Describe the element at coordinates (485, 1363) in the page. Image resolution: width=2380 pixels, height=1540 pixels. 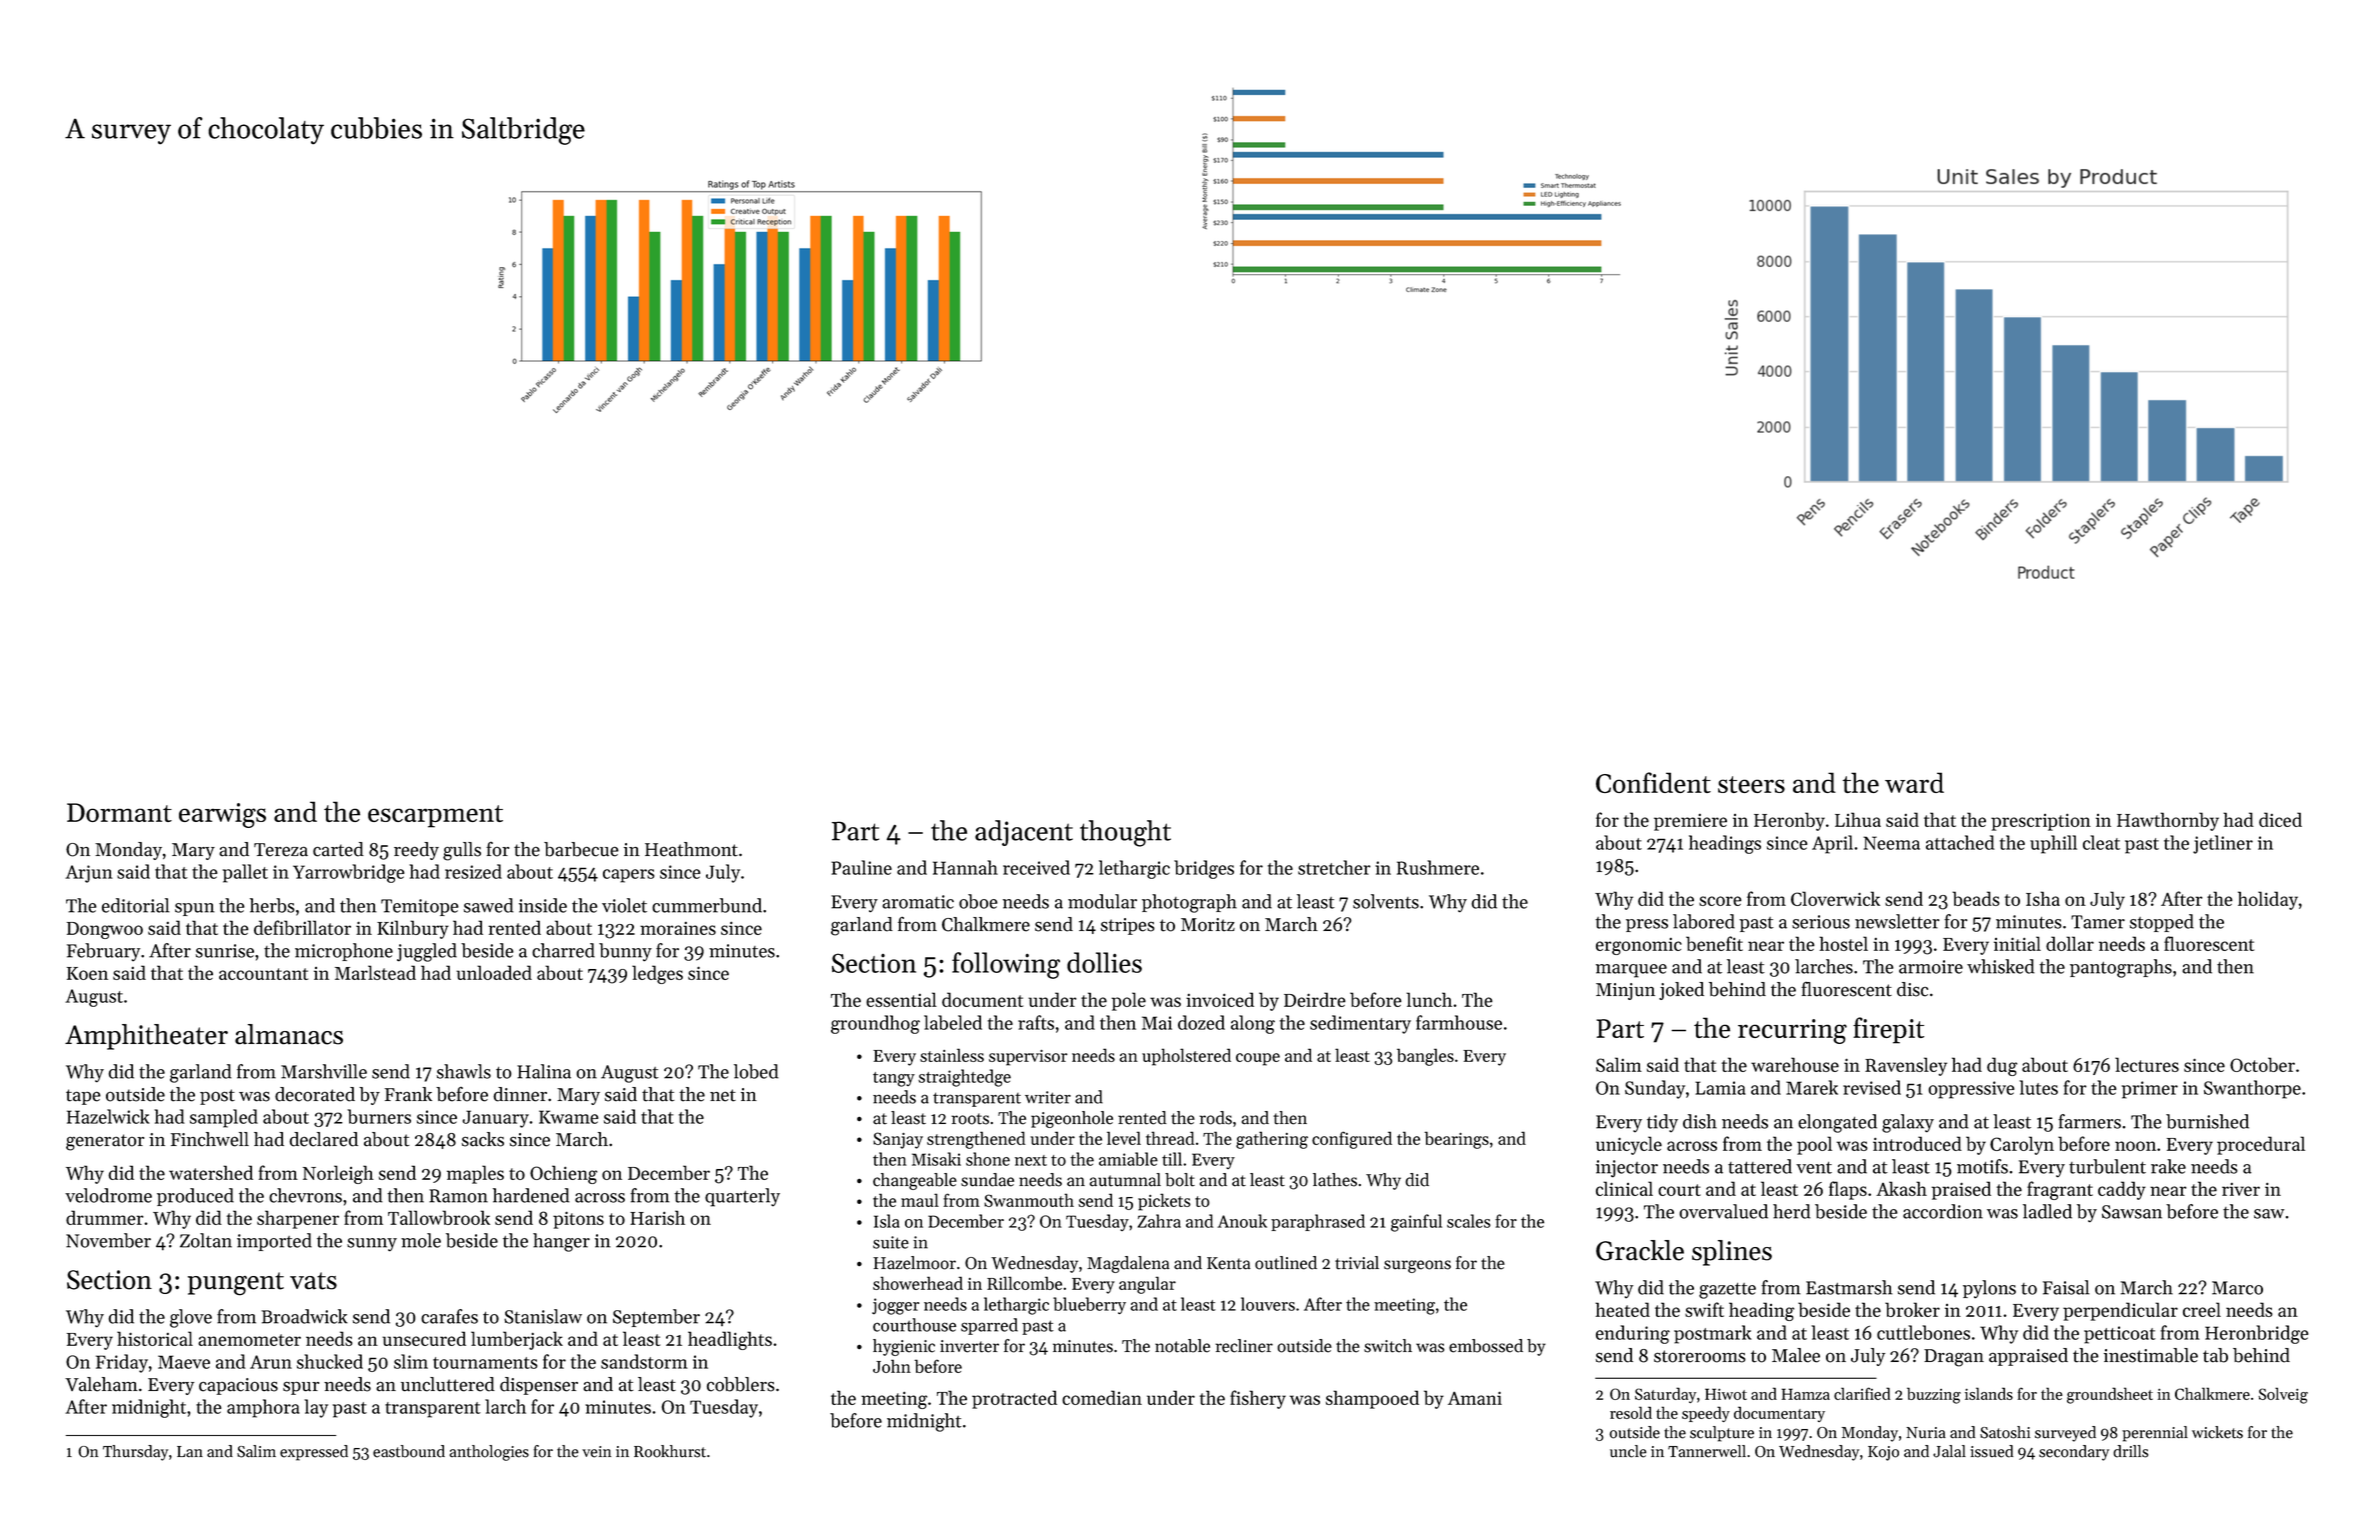
I see `tournaments` at that location.
